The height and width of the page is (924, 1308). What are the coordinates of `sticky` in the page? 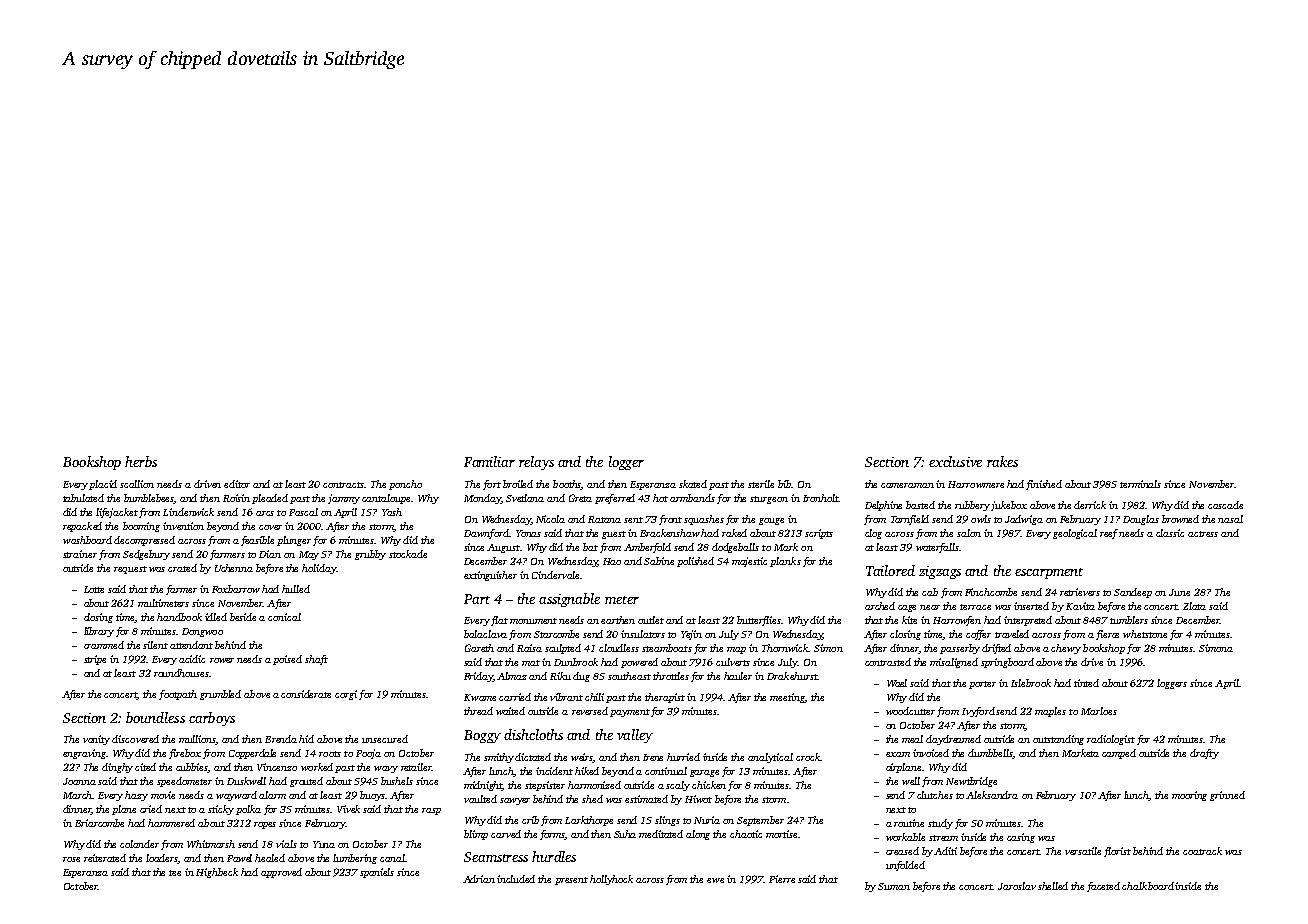 It's located at (221, 810).
